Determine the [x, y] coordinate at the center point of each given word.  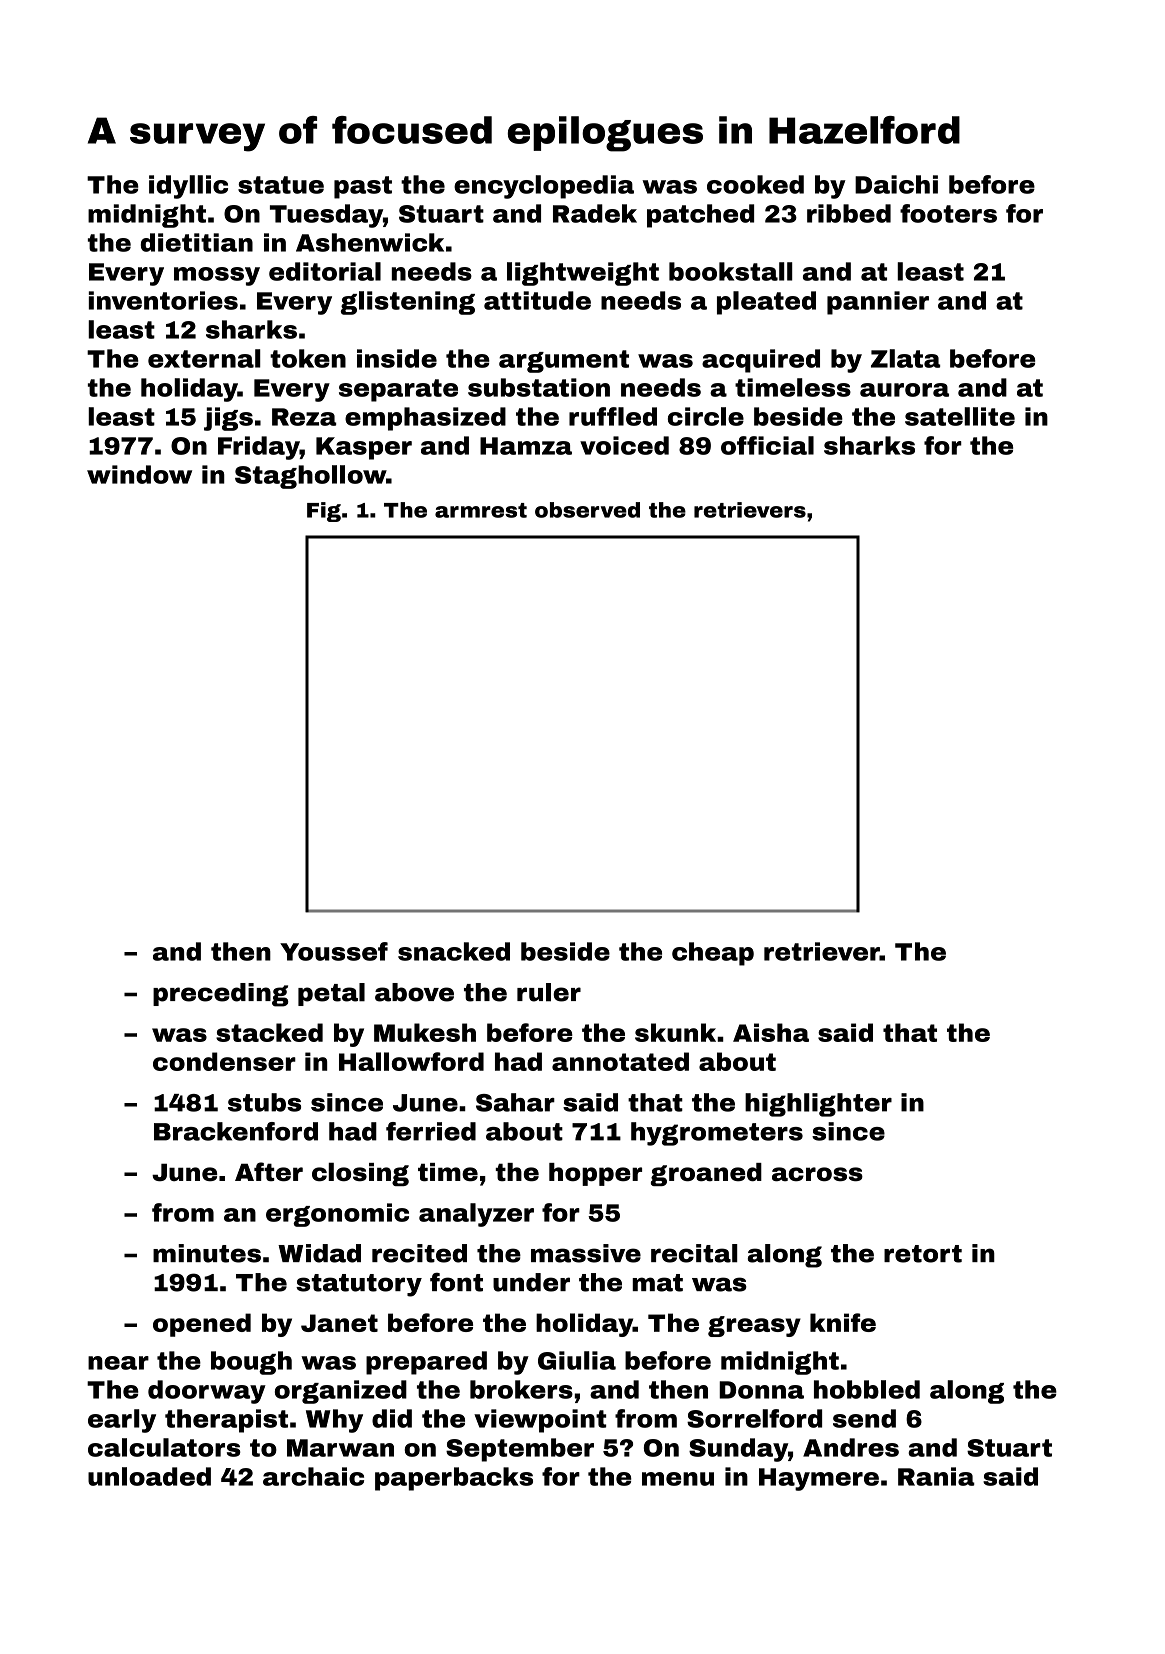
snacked [454, 951]
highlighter [818, 1105]
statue [281, 185]
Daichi [896, 184]
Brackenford [236, 1131]
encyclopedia [544, 187]
